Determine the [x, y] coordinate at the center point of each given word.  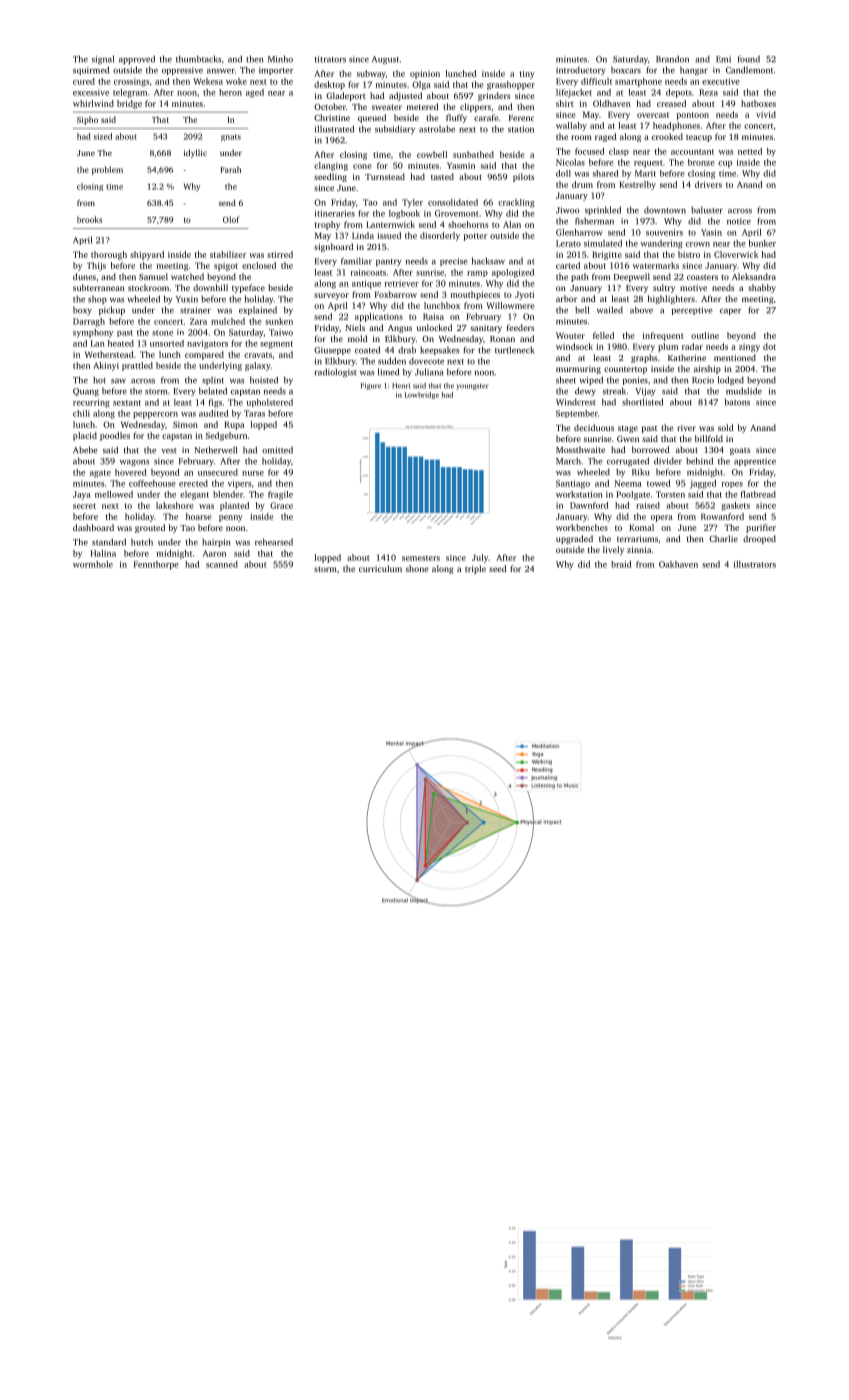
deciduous [594, 427]
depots [679, 93]
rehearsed [274, 542]
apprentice [755, 462]
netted [750, 151]
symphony [93, 333]
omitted [277, 450]
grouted [150, 528]
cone [362, 166]
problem [107, 170]
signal [103, 60]
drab [407, 350]
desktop [329, 85]
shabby [762, 288]
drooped [759, 539]
